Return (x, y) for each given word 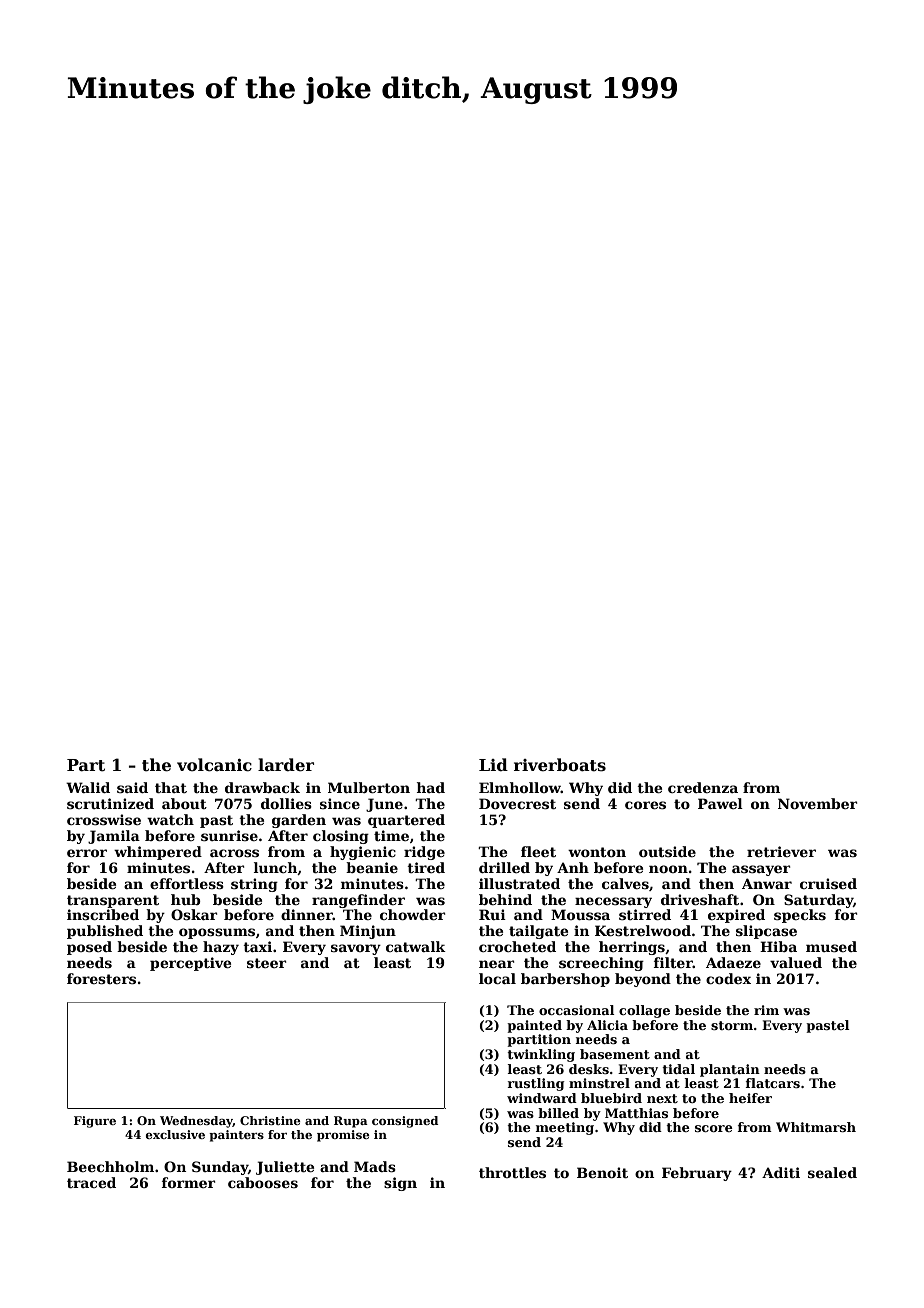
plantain (730, 1070)
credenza (703, 787)
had (431, 787)
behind (505, 899)
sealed (832, 1172)
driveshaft (700, 899)
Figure (95, 1122)
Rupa (351, 1122)
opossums (217, 933)
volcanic (214, 765)
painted (534, 1026)
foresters (101, 978)
